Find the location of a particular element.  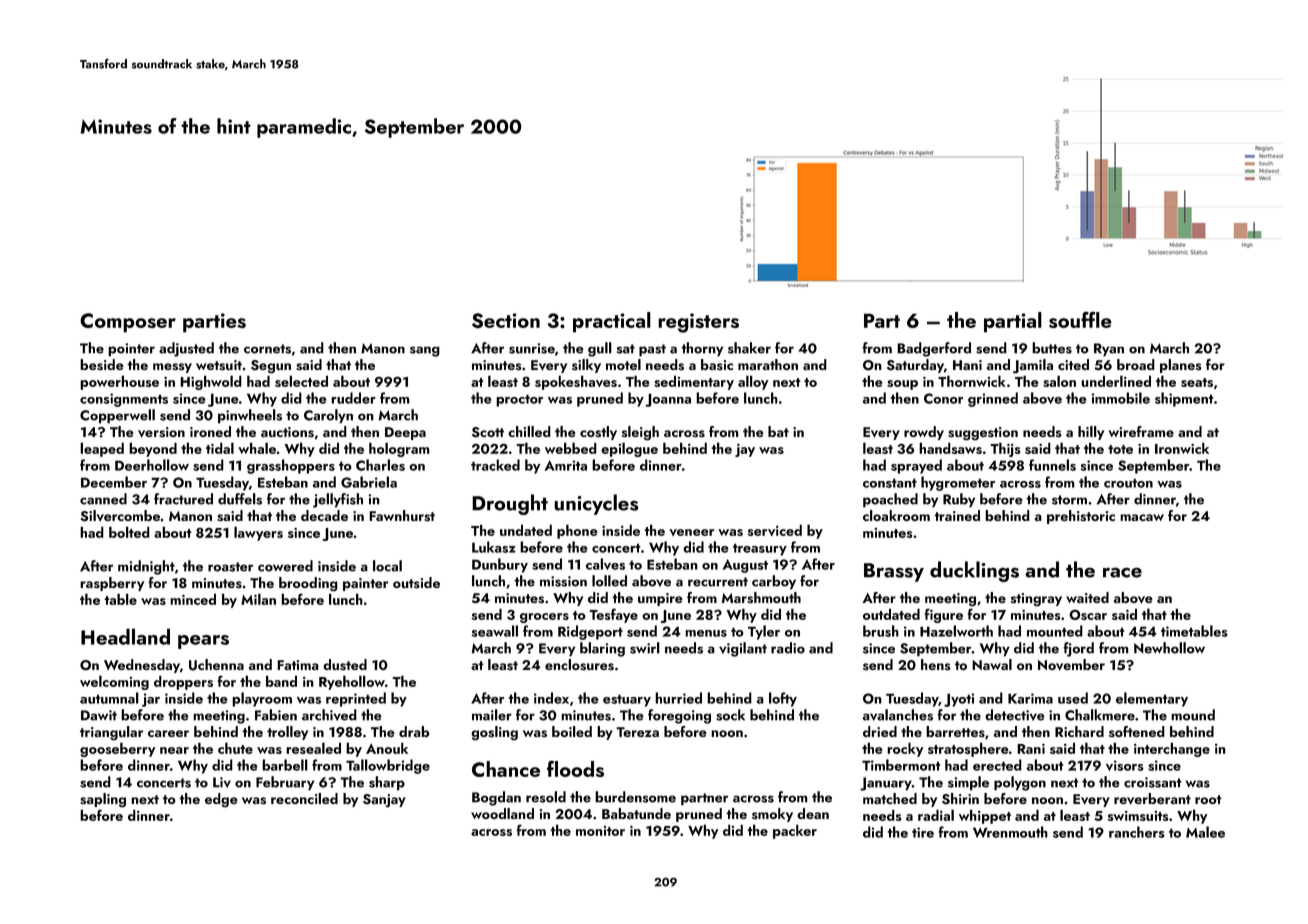

planes is located at coordinates (1181, 366).
